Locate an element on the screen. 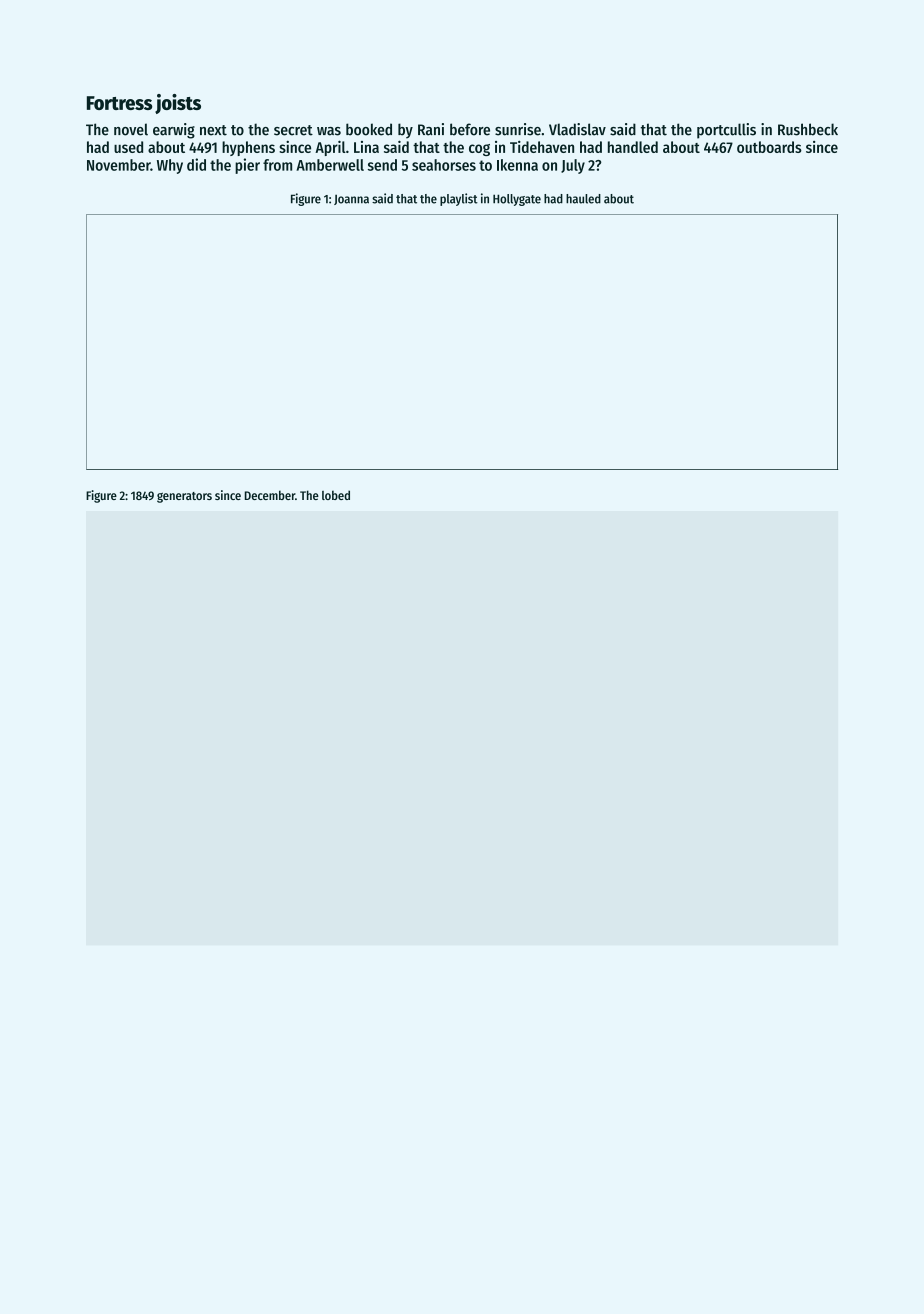 This screenshot has width=924, height=1314. December is located at coordinates (270, 495).
